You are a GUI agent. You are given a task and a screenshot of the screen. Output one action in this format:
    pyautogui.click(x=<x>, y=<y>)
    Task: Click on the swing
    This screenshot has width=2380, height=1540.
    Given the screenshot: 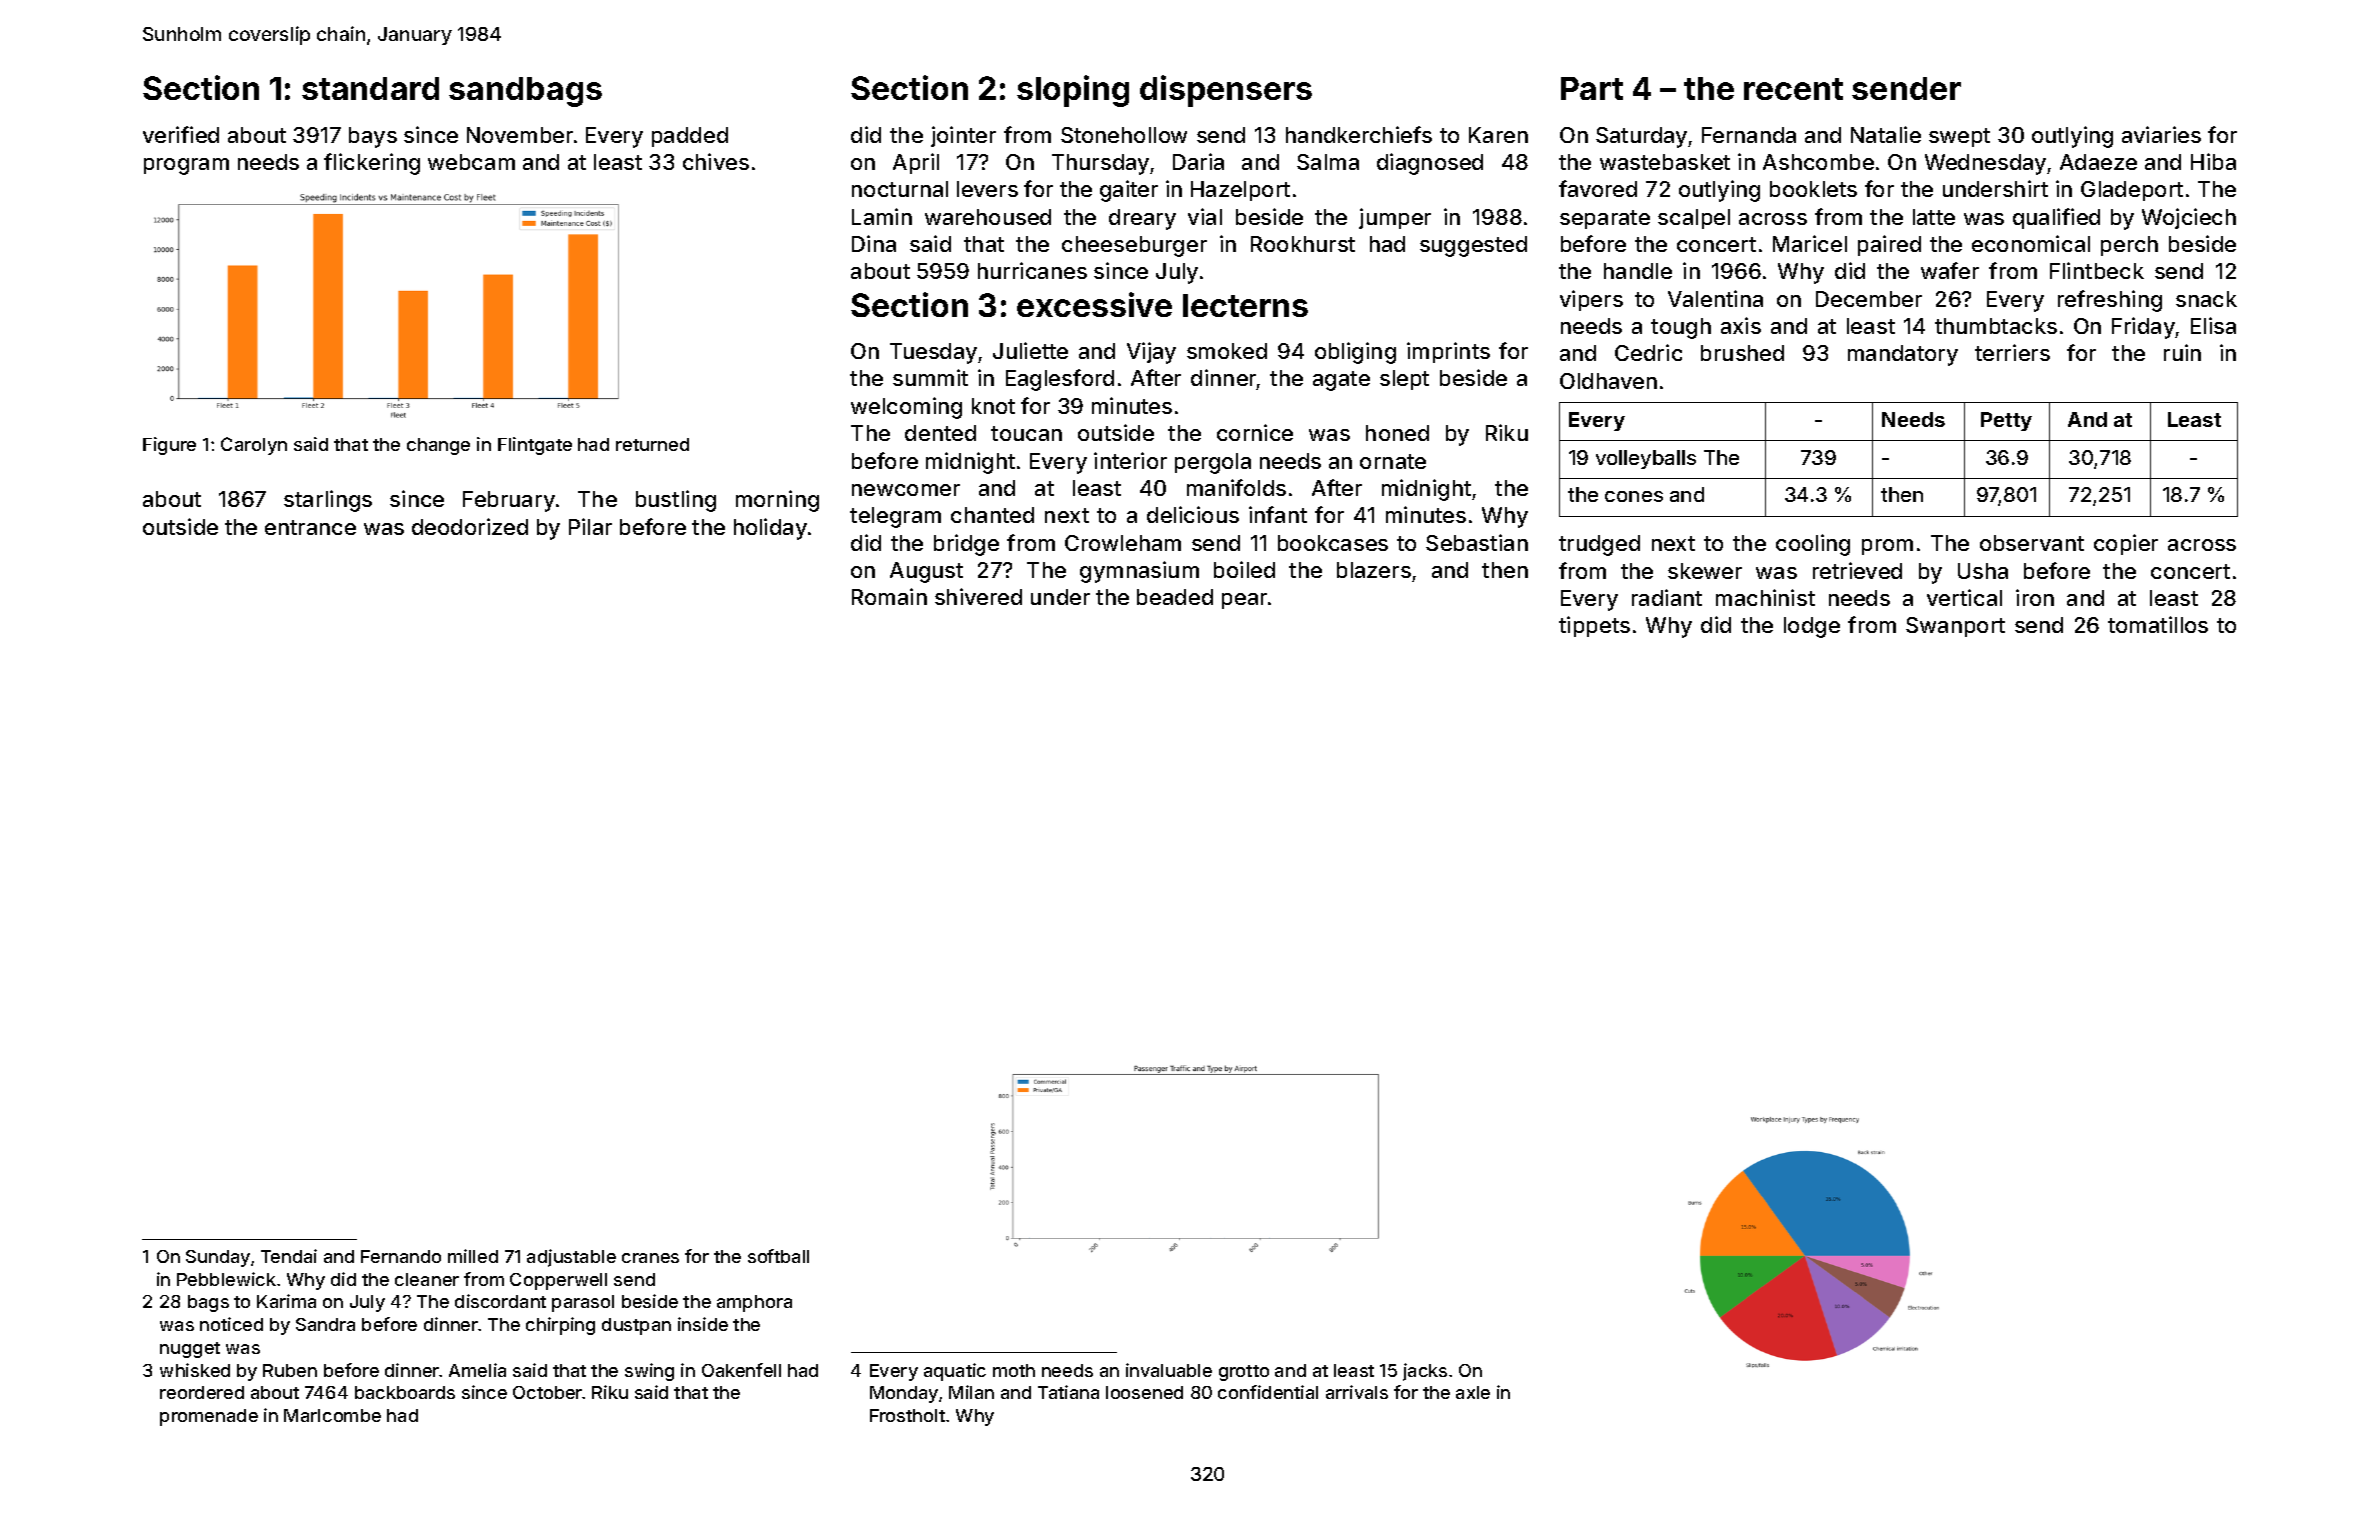 What is the action you would take?
    pyautogui.click(x=649, y=1372)
